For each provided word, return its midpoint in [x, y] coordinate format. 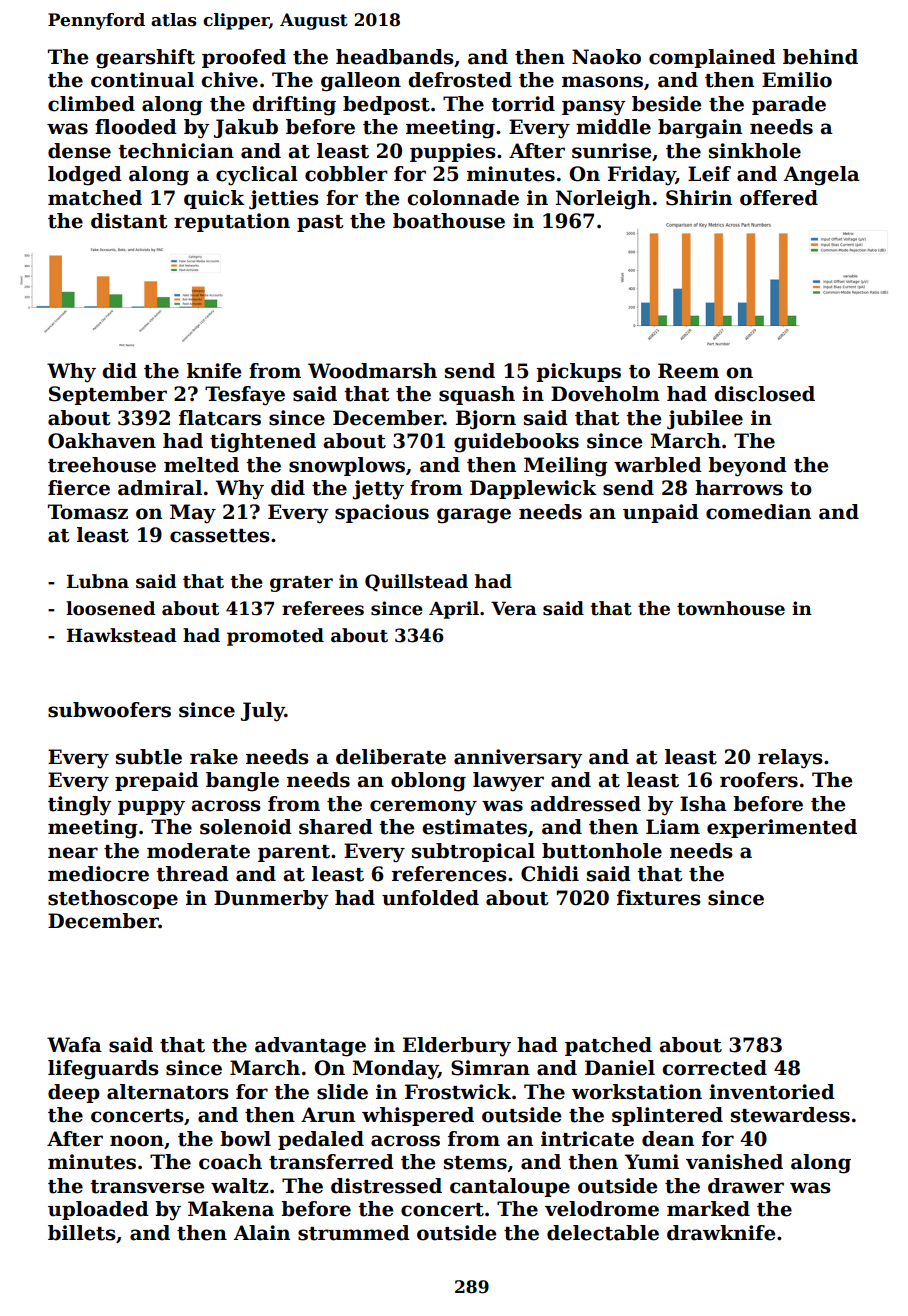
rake [214, 757]
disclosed [764, 394]
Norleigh [603, 200]
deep [74, 1093]
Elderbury [457, 1047]
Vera [514, 608]
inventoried [772, 1092]
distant [129, 221]
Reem [688, 371]
